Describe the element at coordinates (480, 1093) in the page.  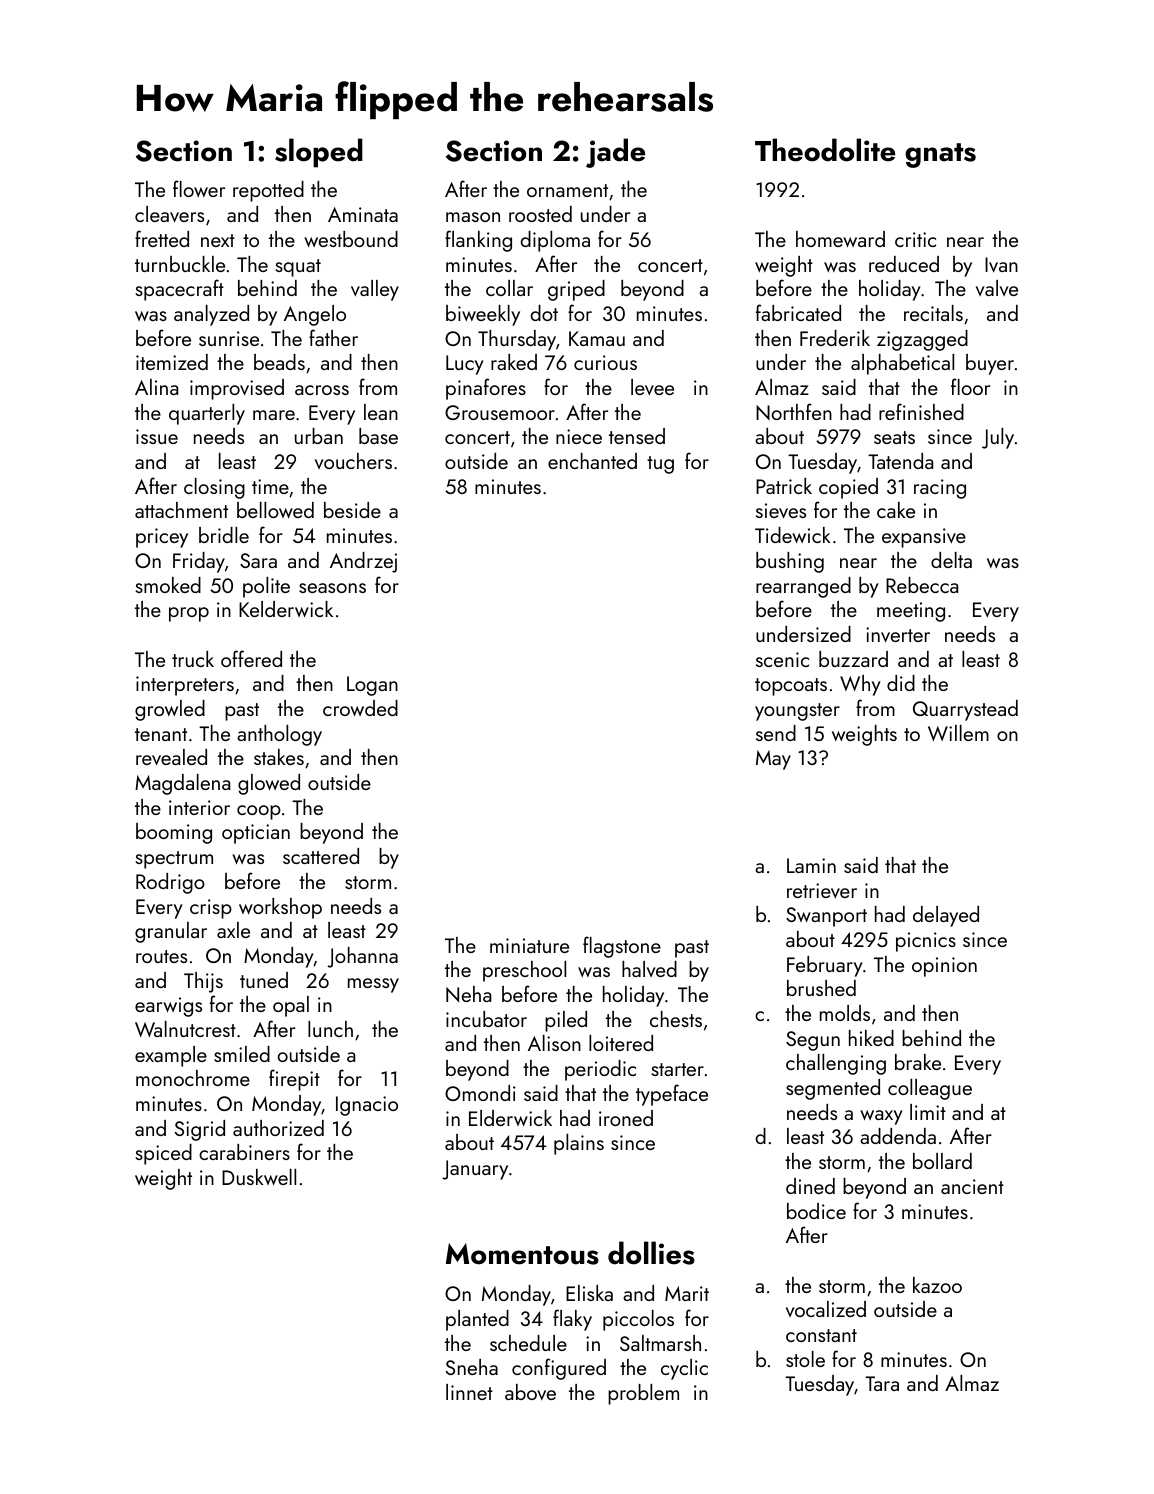
I see `Omondi` at that location.
